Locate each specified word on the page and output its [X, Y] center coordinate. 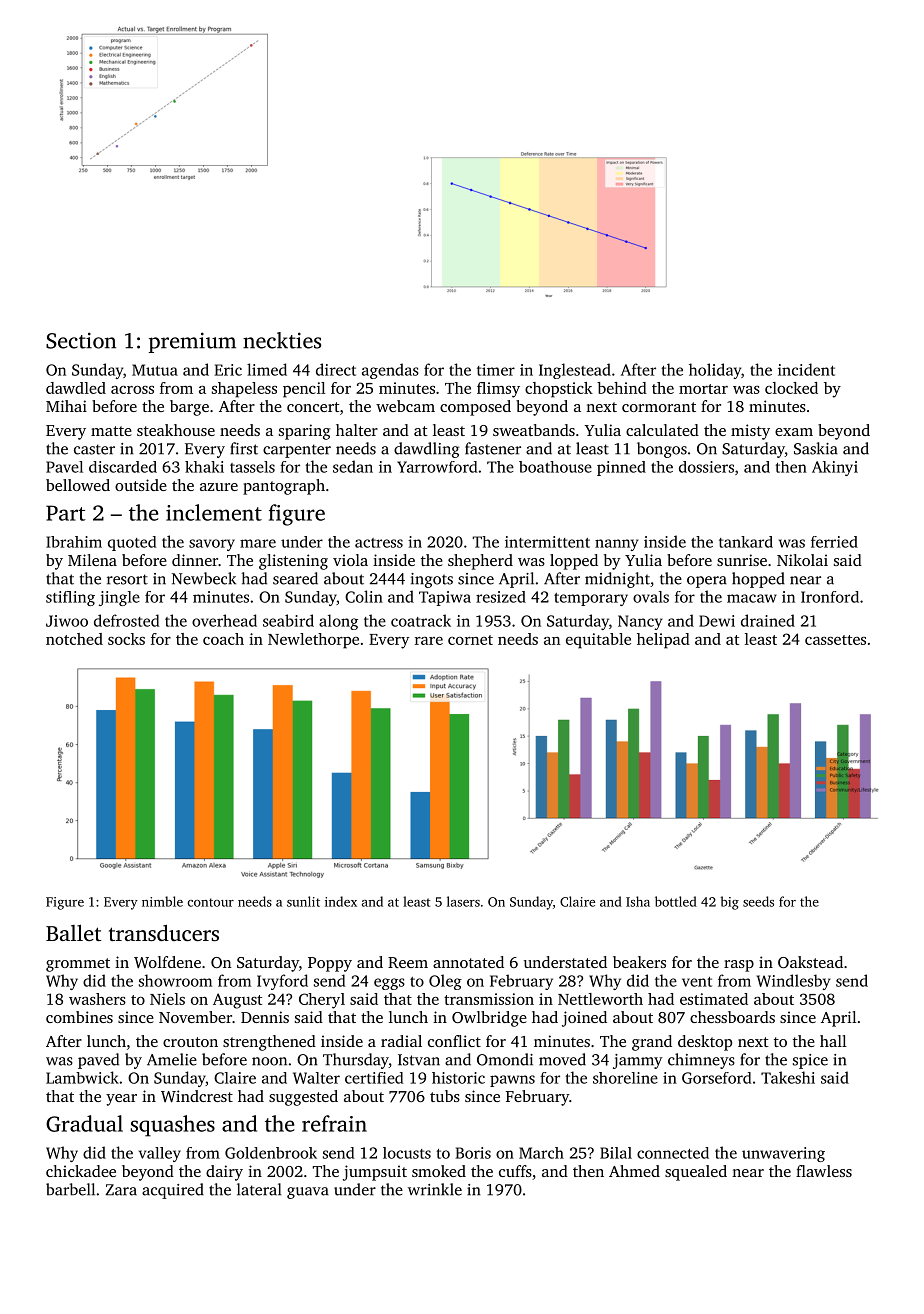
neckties [282, 340]
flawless [824, 1171]
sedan [353, 466]
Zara [121, 1190]
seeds [758, 901]
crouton [190, 1042]
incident [806, 369]
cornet [470, 640]
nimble [162, 901]
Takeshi [788, 1077]
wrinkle [435, 1189]
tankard [746, 542]
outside [141, 485]
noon [269, 1061]
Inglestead [575, 371]
